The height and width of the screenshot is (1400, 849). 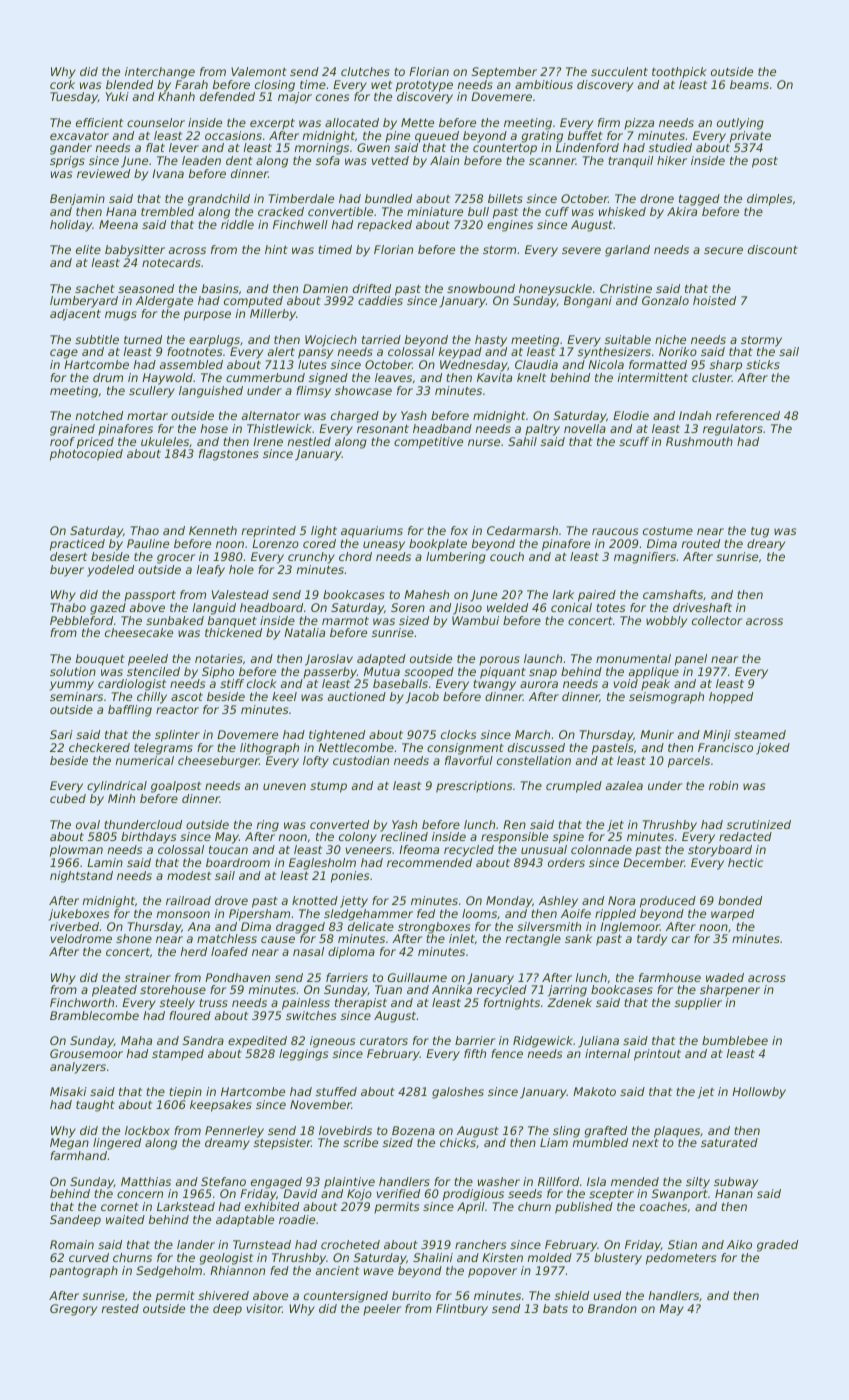 What do you see at coordinates (633, 658) in the screenshot?
I see `monumental` at bounding box center [633, 658].
